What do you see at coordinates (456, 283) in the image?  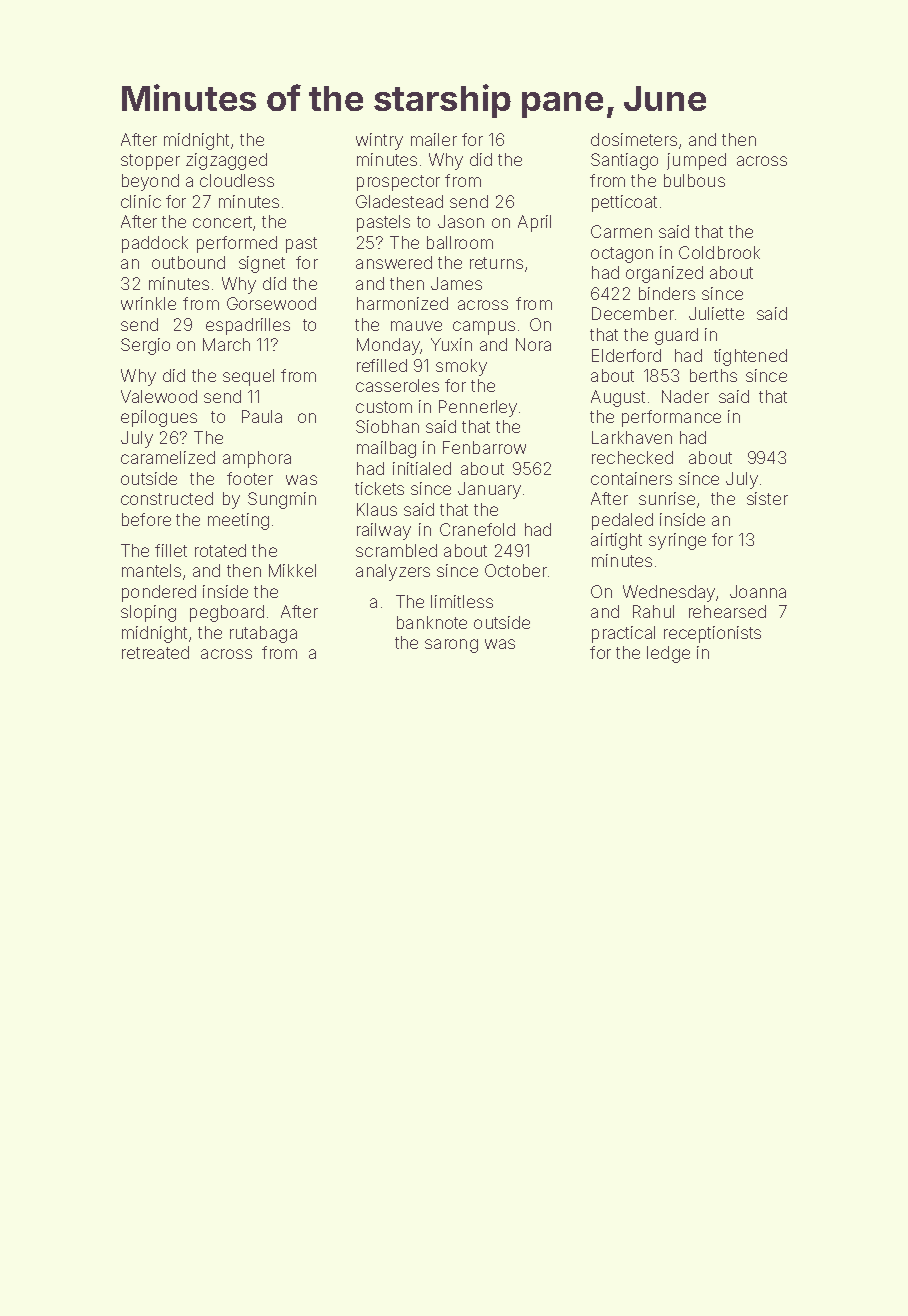 I see `James` at bounding box center [456, 283].
